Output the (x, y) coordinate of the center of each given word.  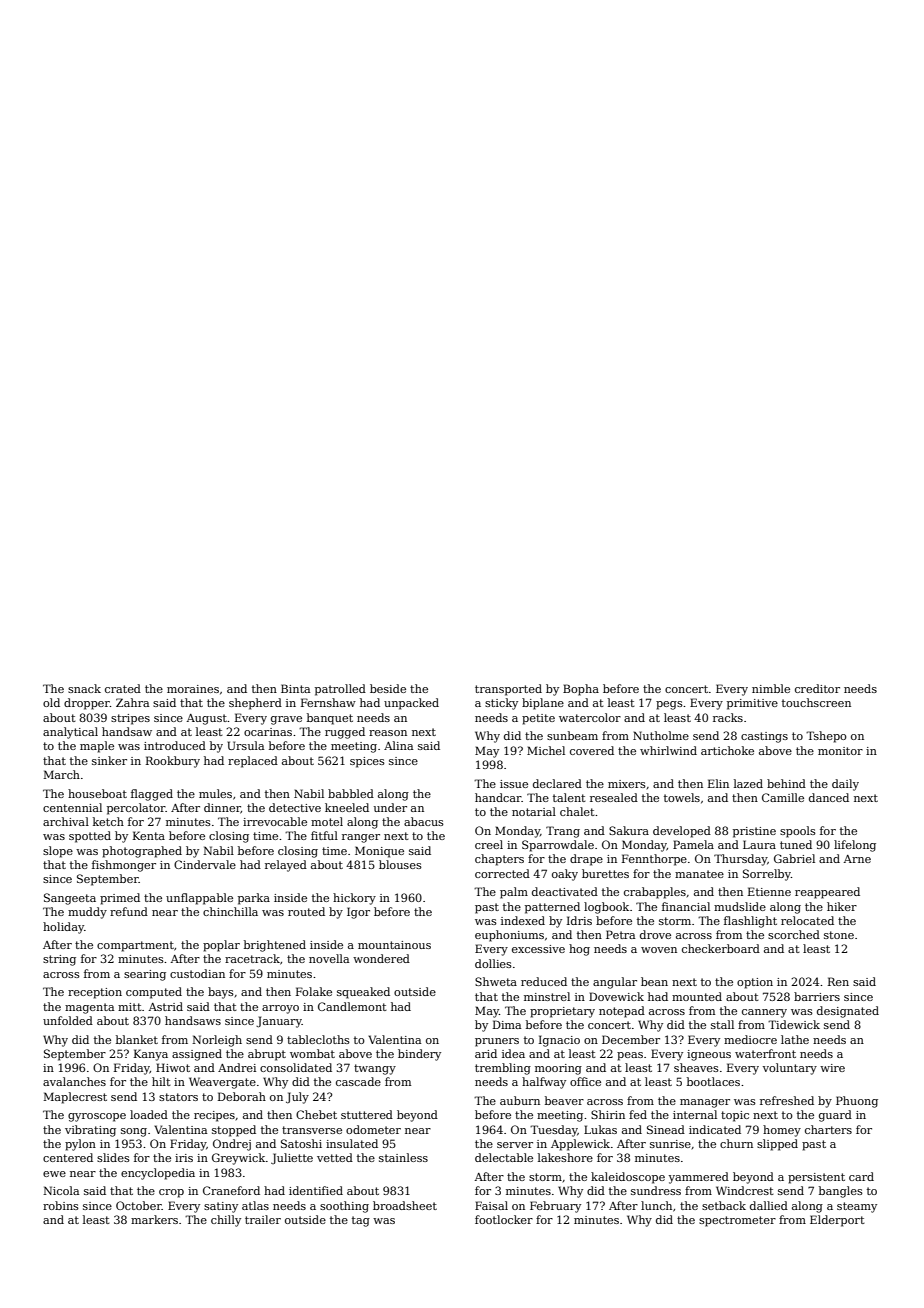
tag (361, 1221)
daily (845, 785)
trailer (263, 1219)
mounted (697, 996)
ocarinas (268, 732)
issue (514, 784)
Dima (507, 1024)
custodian (197, 973)
